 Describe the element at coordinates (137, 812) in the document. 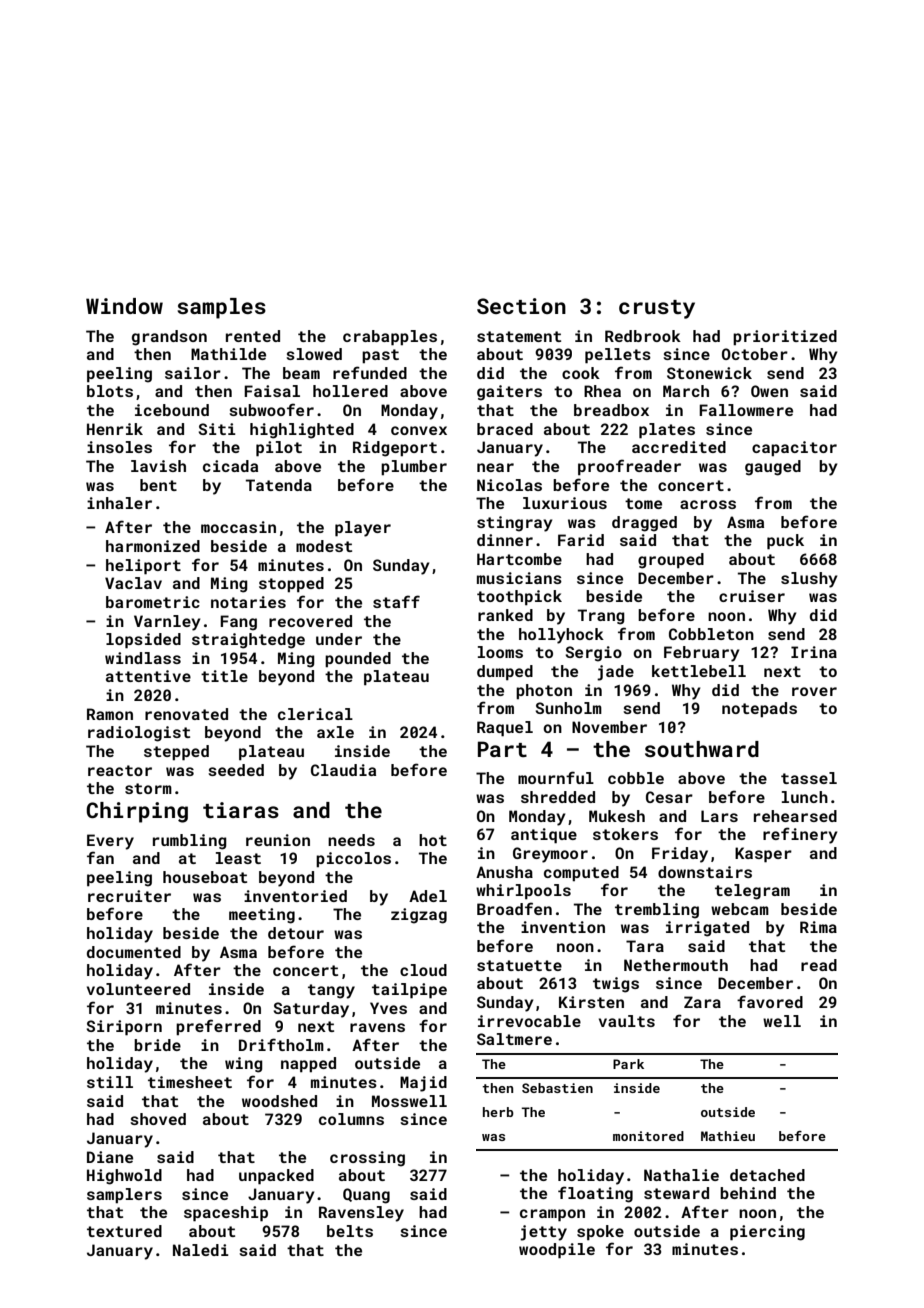

I see `Chirping` at that location.
